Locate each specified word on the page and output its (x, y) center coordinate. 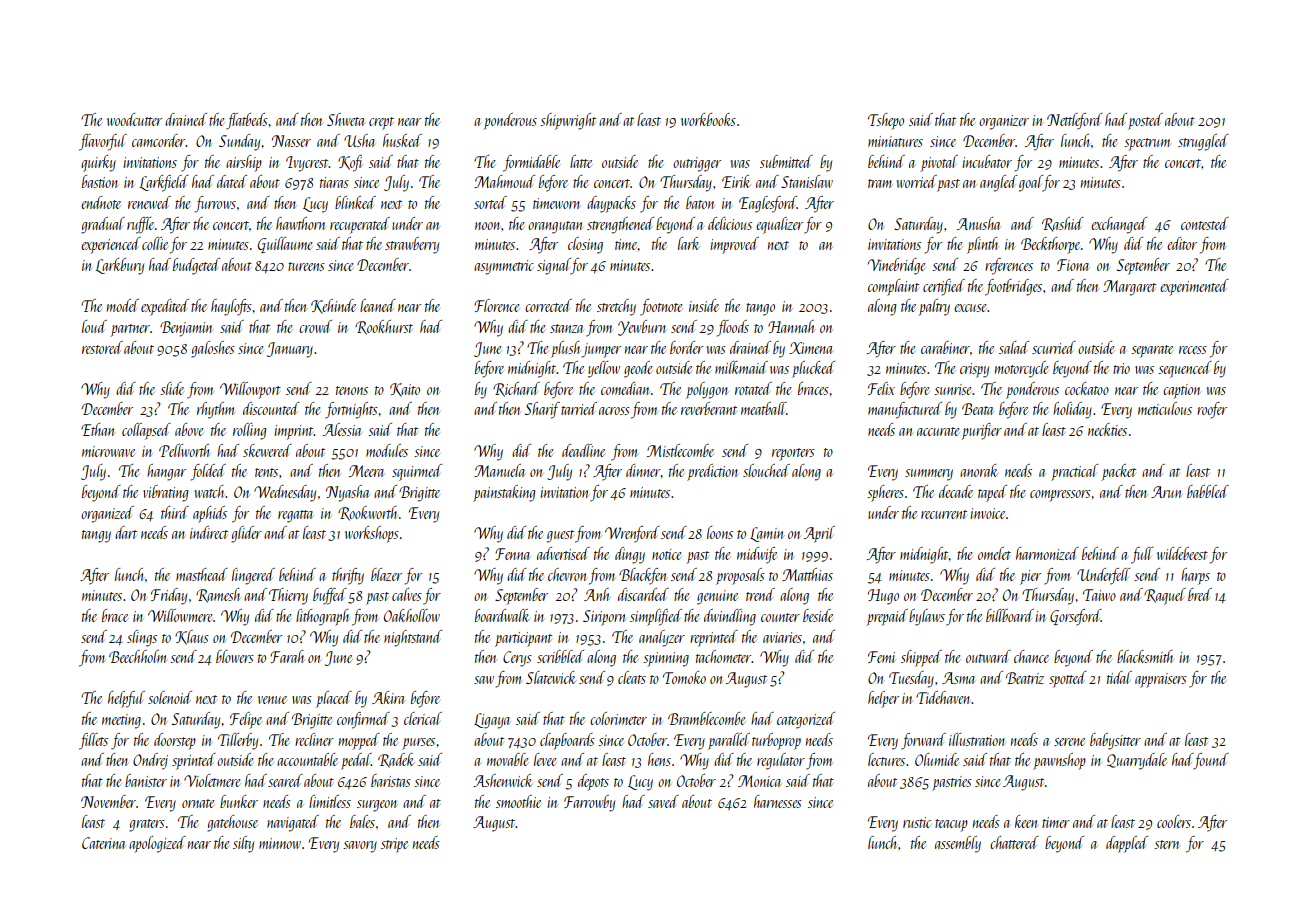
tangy (96, 536)
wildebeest (1182, 553)
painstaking (504, 493)
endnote (101, 202)
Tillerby (238, 741)
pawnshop (1059, 761)
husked (402, 140)
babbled (1208, 491)
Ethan (98, 429)
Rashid (1063, 224)
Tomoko (684, 677)
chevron (567, 574)
